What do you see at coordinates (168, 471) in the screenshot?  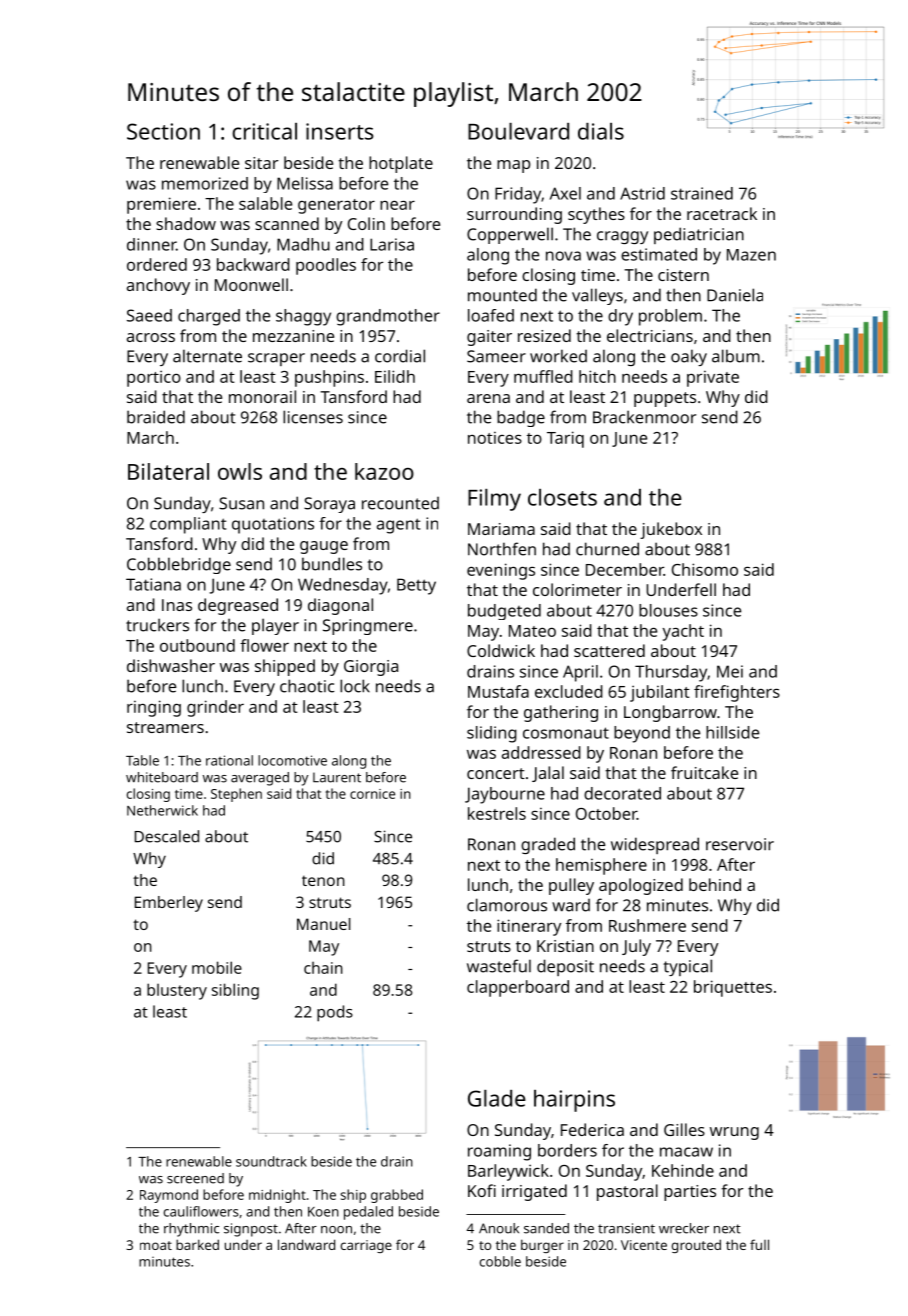 I see `Bilateral` at bounding box center [168, 471].
